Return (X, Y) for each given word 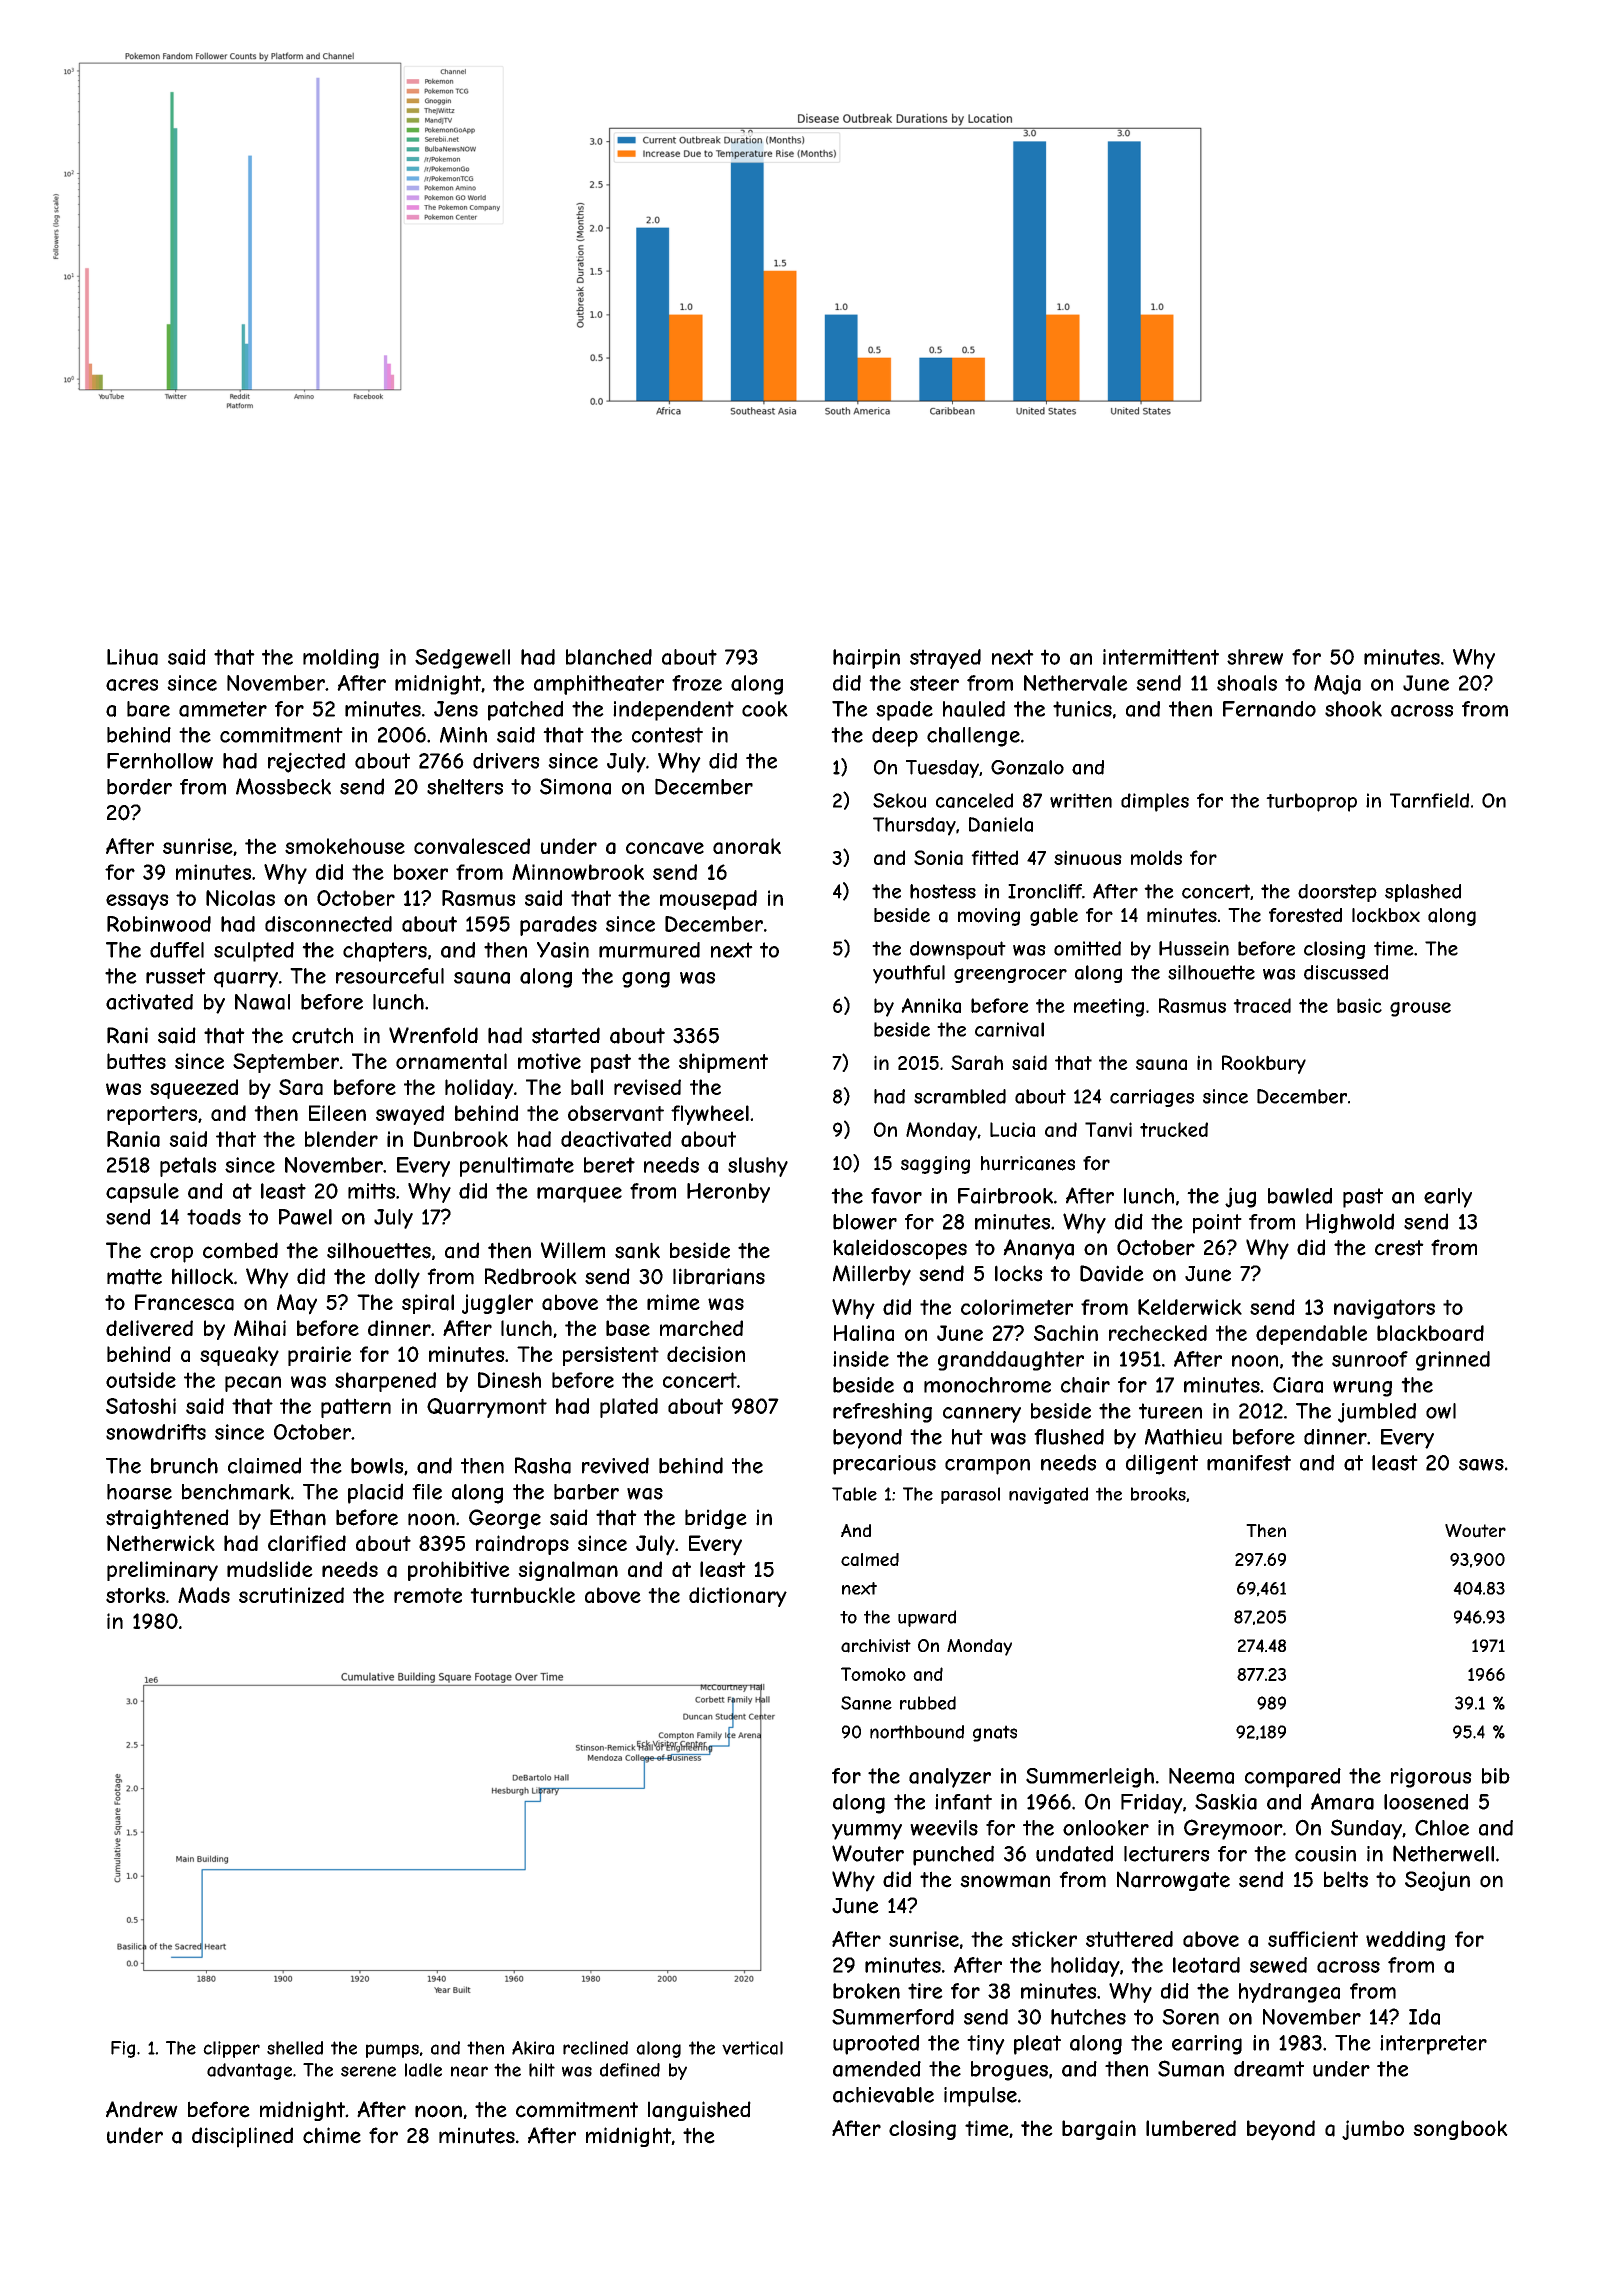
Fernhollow (160, 761)
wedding (1405, 1941)
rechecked (1158, 1333)
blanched (609, 657)
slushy (758, 1167)
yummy (867, 1832)
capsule (142, 1193)
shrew (1255, 657)
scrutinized (291, 1595)
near (469, 2071)
